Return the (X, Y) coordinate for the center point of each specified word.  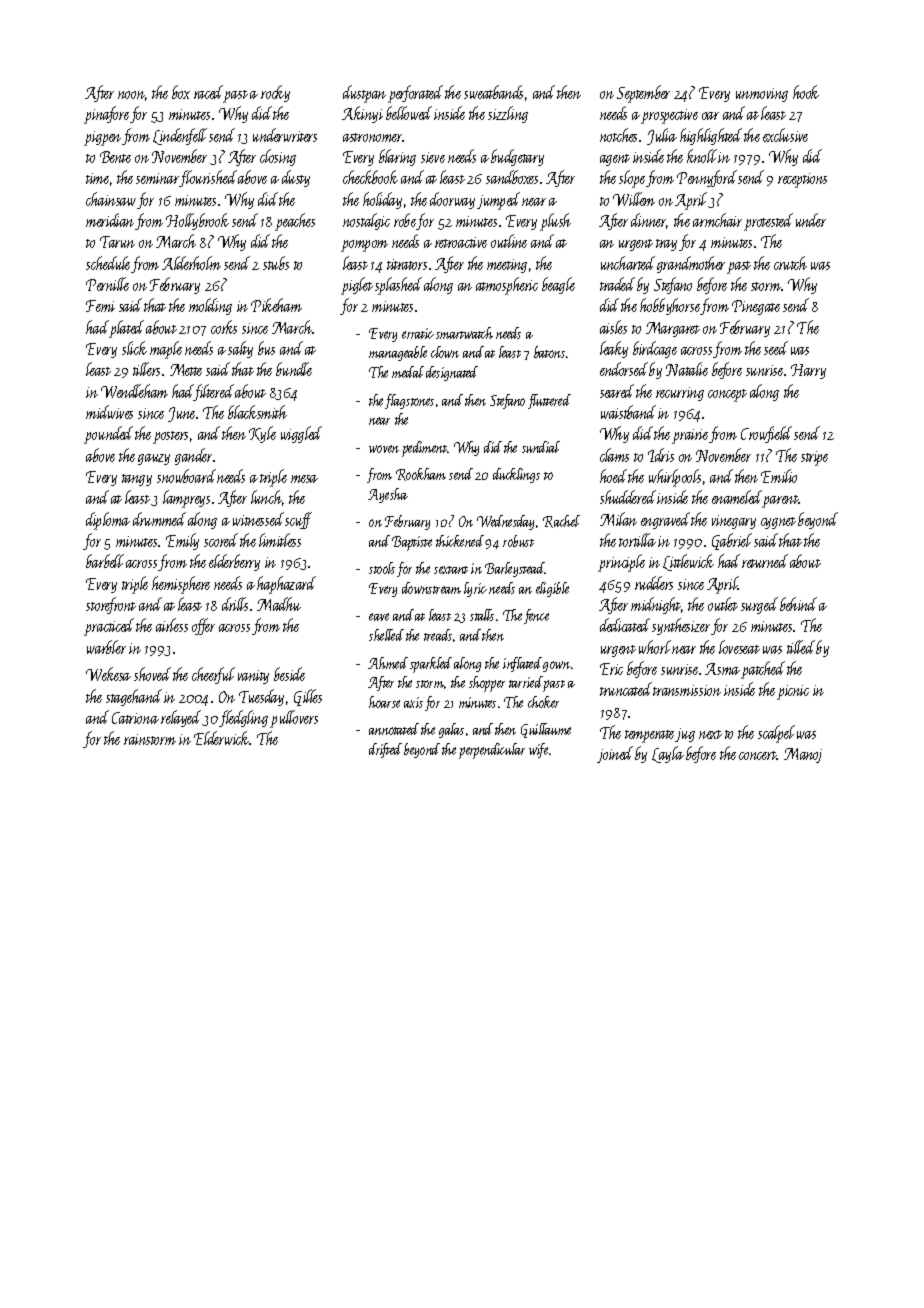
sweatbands (493, 92)
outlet (723, 604)
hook (806, 92)
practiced (109, 627)
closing (278, 157)
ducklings (516, 475)
